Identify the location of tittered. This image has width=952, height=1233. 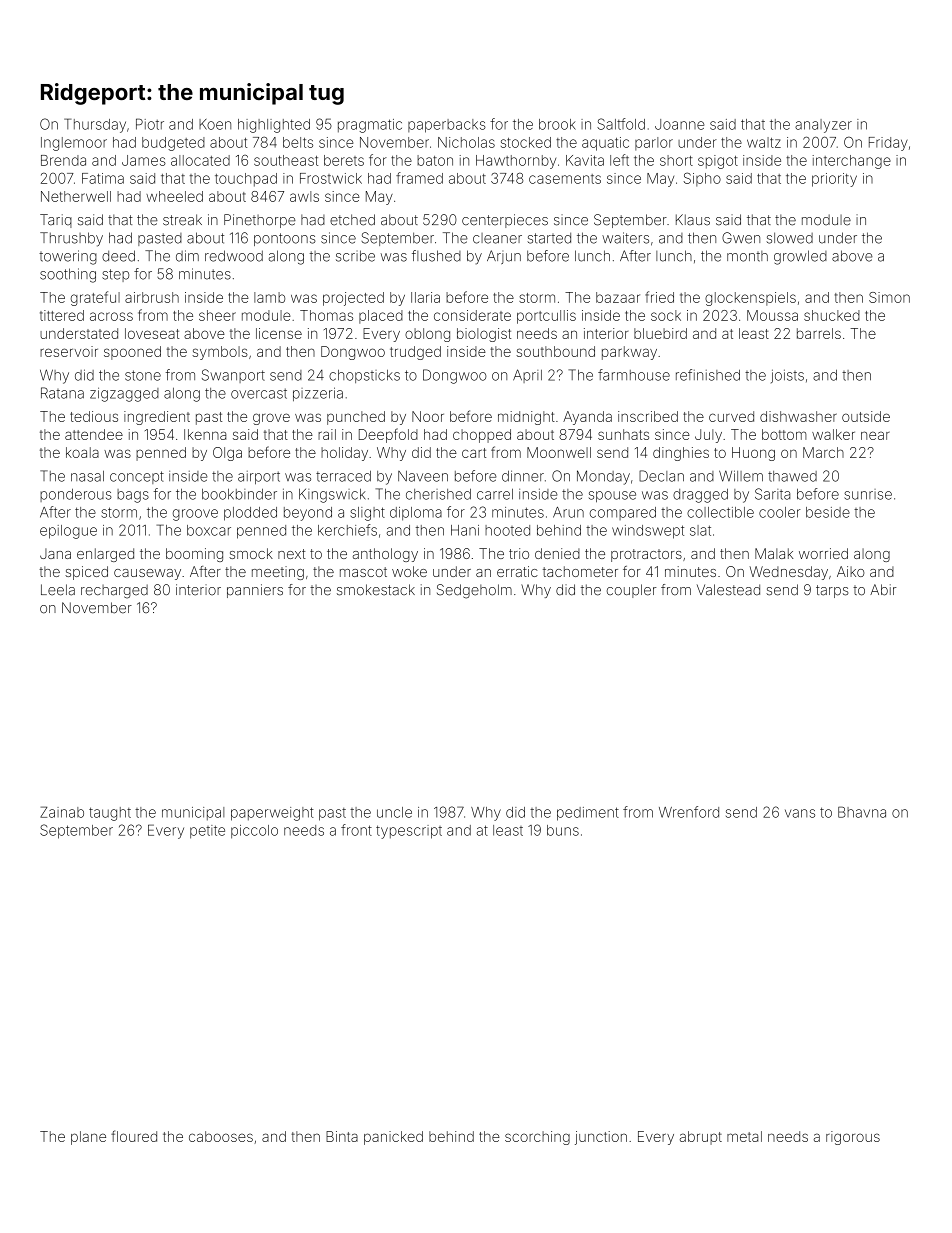
(62, 315).
